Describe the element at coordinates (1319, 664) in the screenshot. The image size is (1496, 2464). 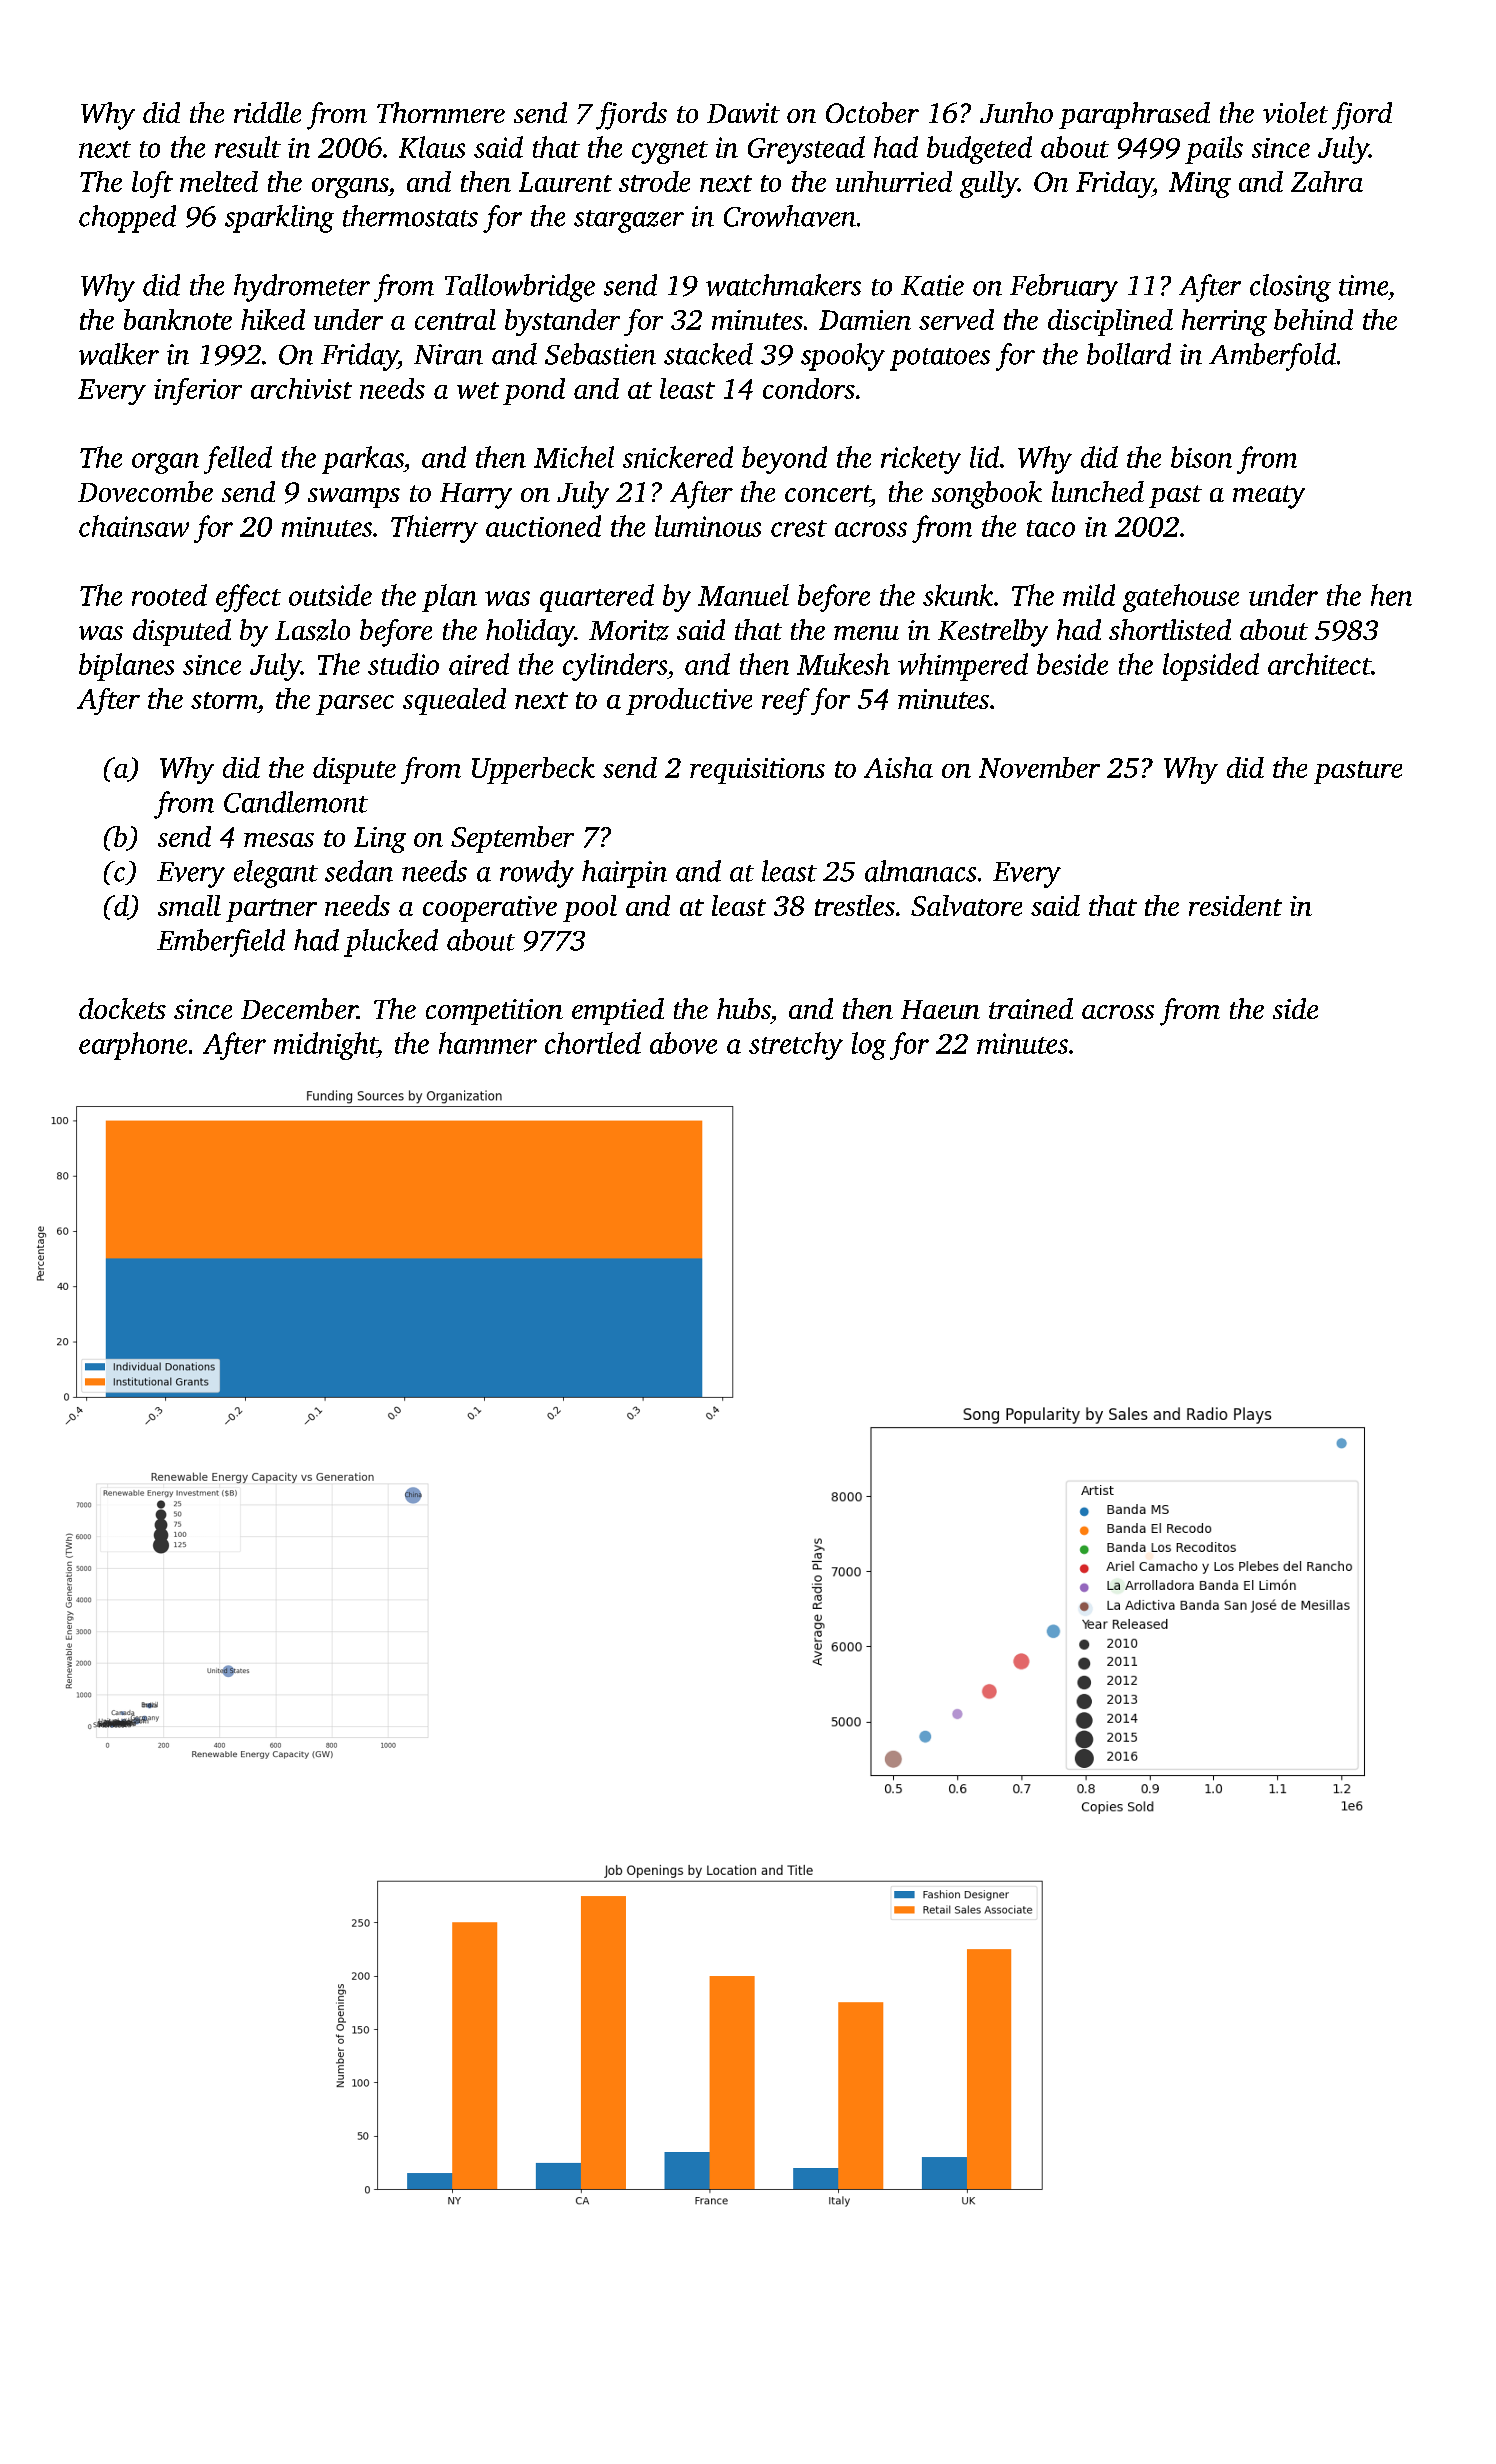
I see `architect` at that location.
